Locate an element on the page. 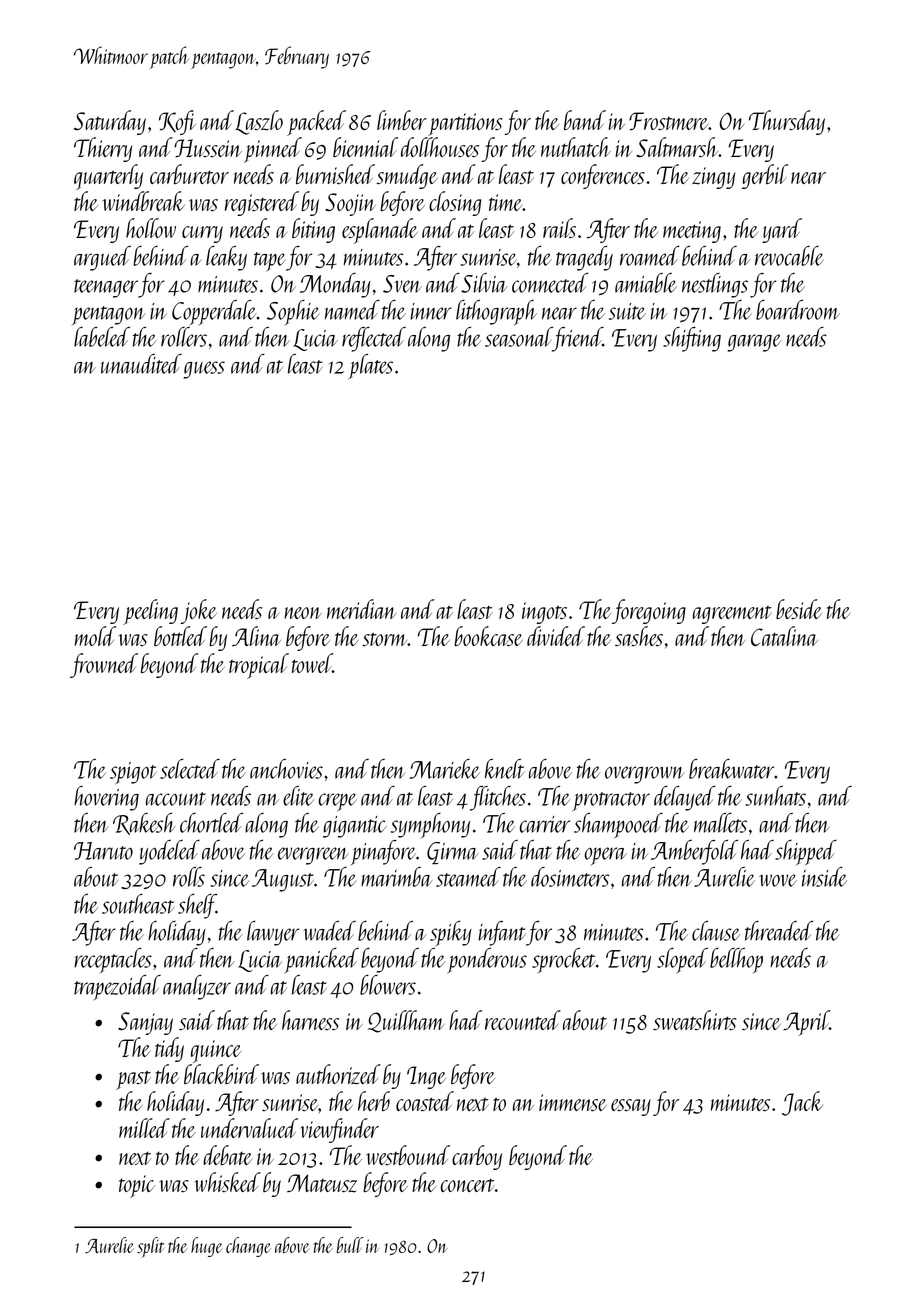 Image resolution: width=924 pixels, height=1311 pixels. named is located at coordinates (352, 310).
